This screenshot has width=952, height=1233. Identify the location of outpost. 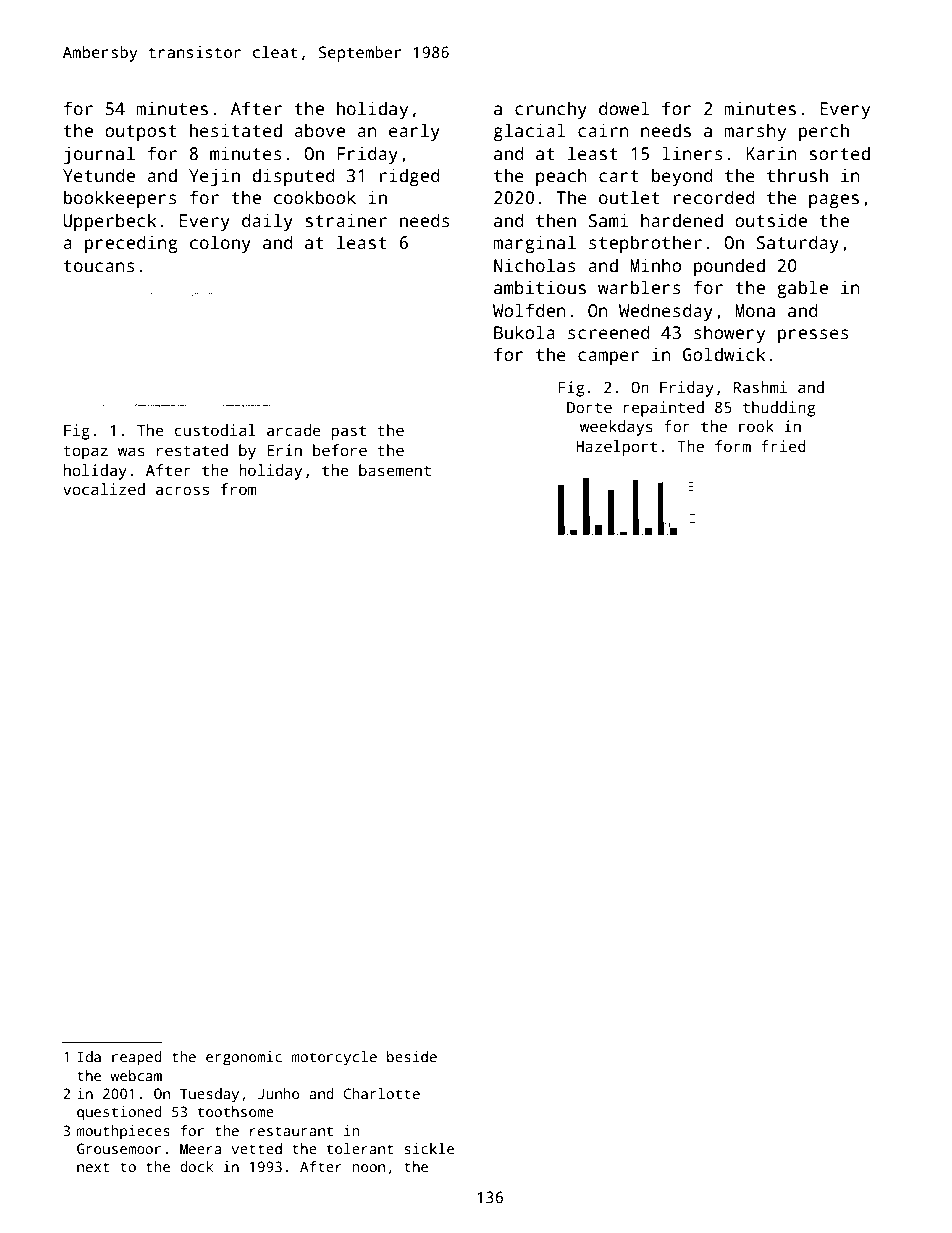
(141, 133).
